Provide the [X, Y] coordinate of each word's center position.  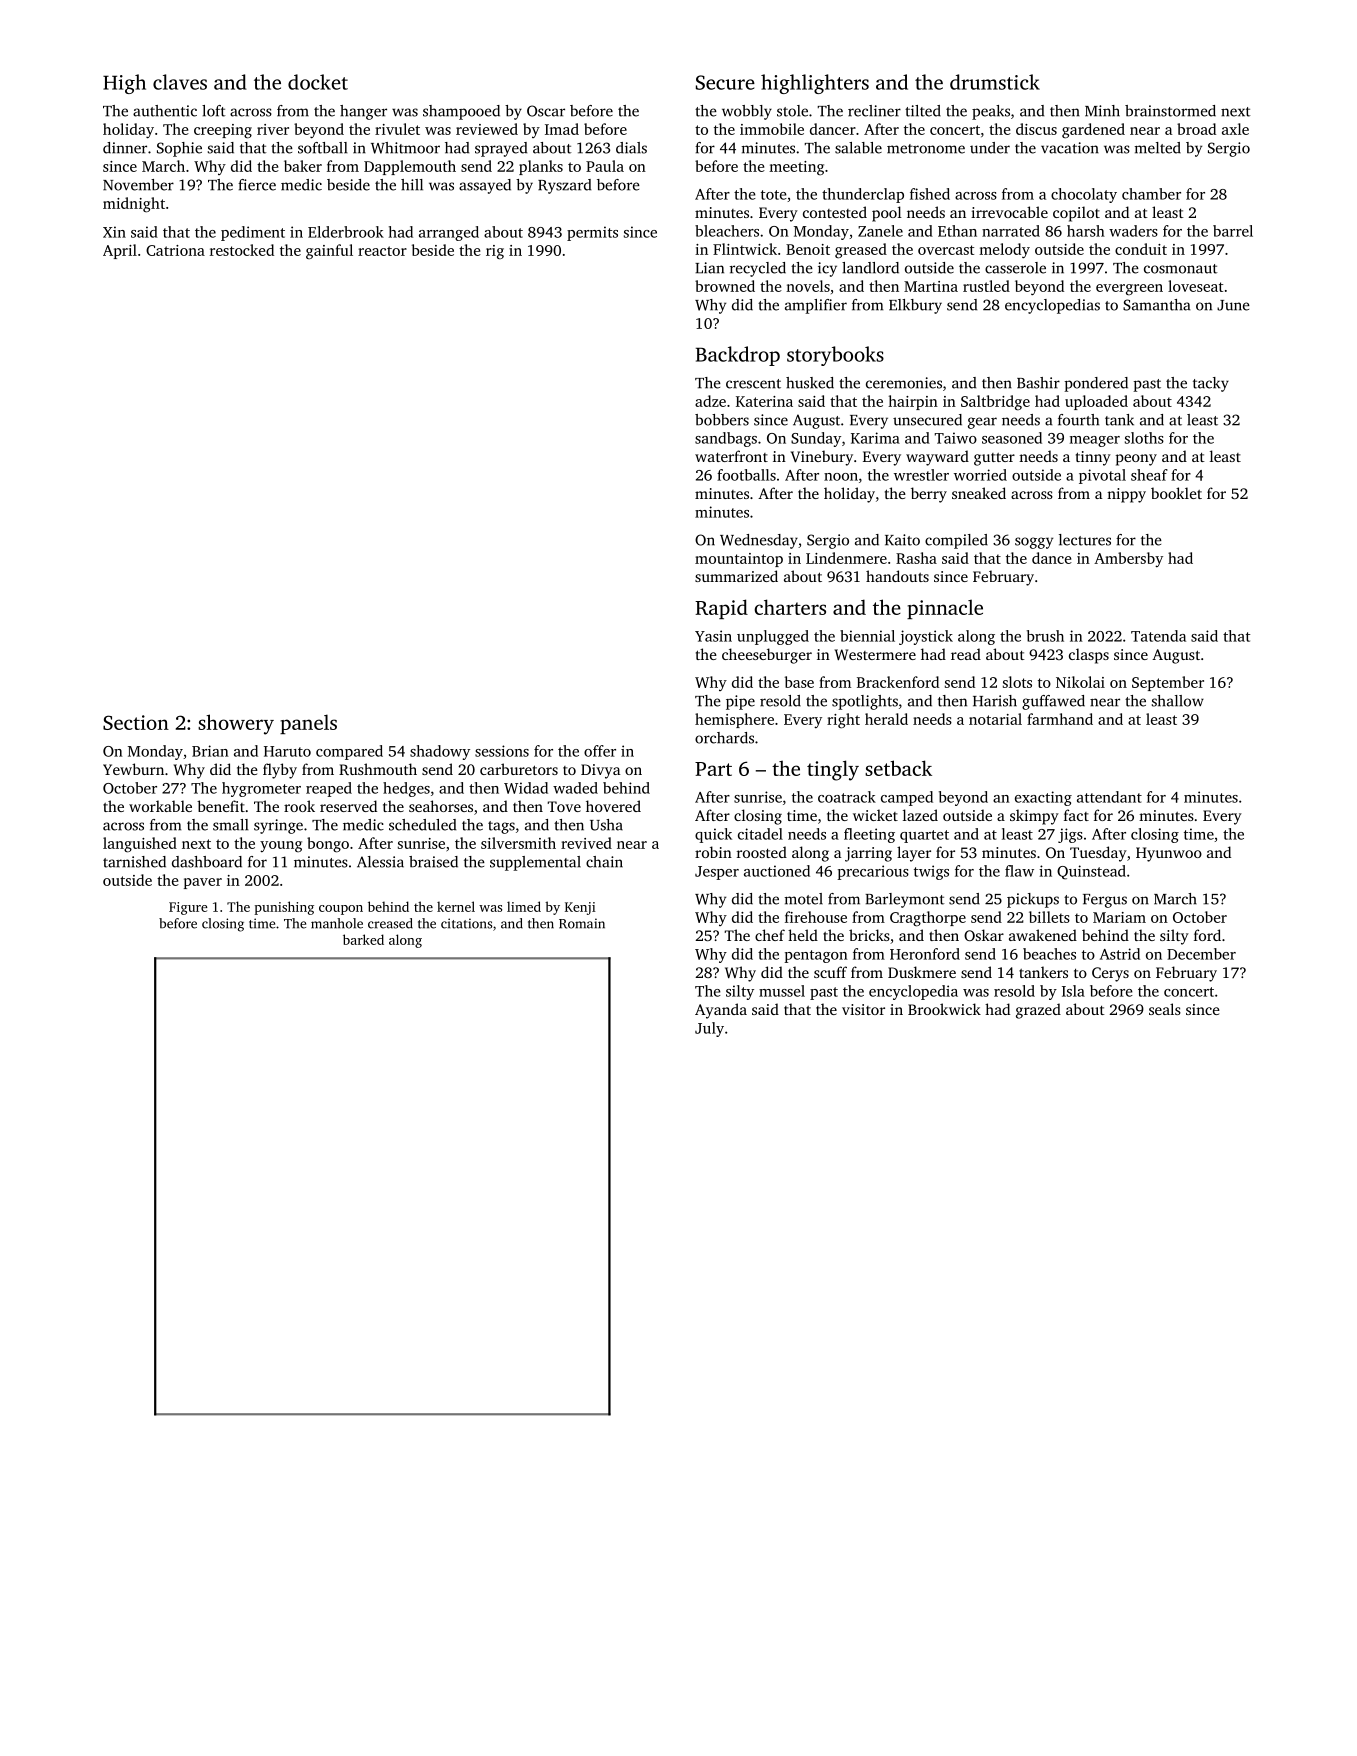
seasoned [1012, 438]
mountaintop [739, 560]
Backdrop [738, 356]
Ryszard [564, 186]
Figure [188, 908]
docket [318, 82]
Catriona [175, 250]
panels [308, 724]
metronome [926, 149]
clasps [1089, 656]
